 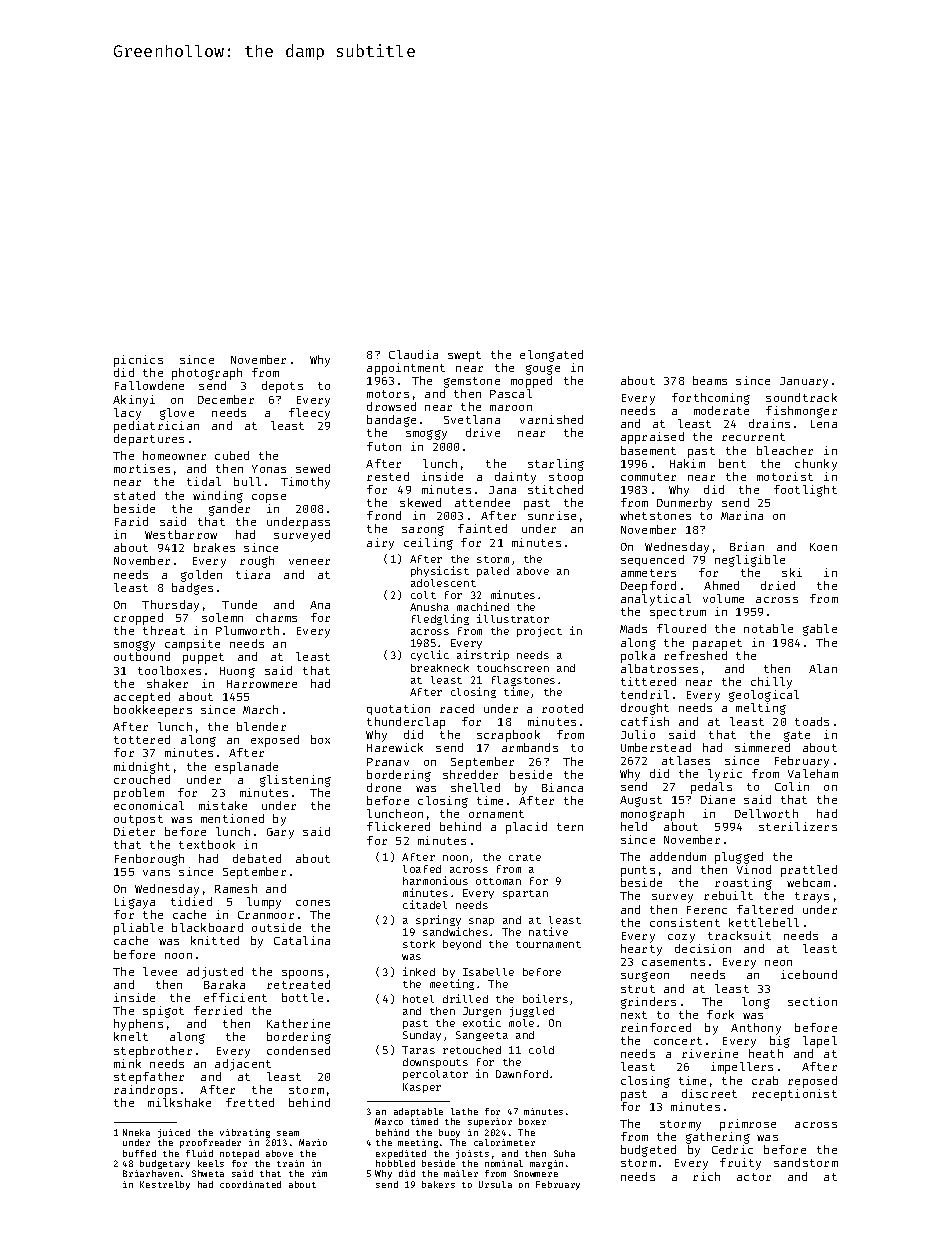 What do you see at coordinates (165, 1185) in the screenshot?
I see `Kestrelby` at bounding box center [165, 1185].
